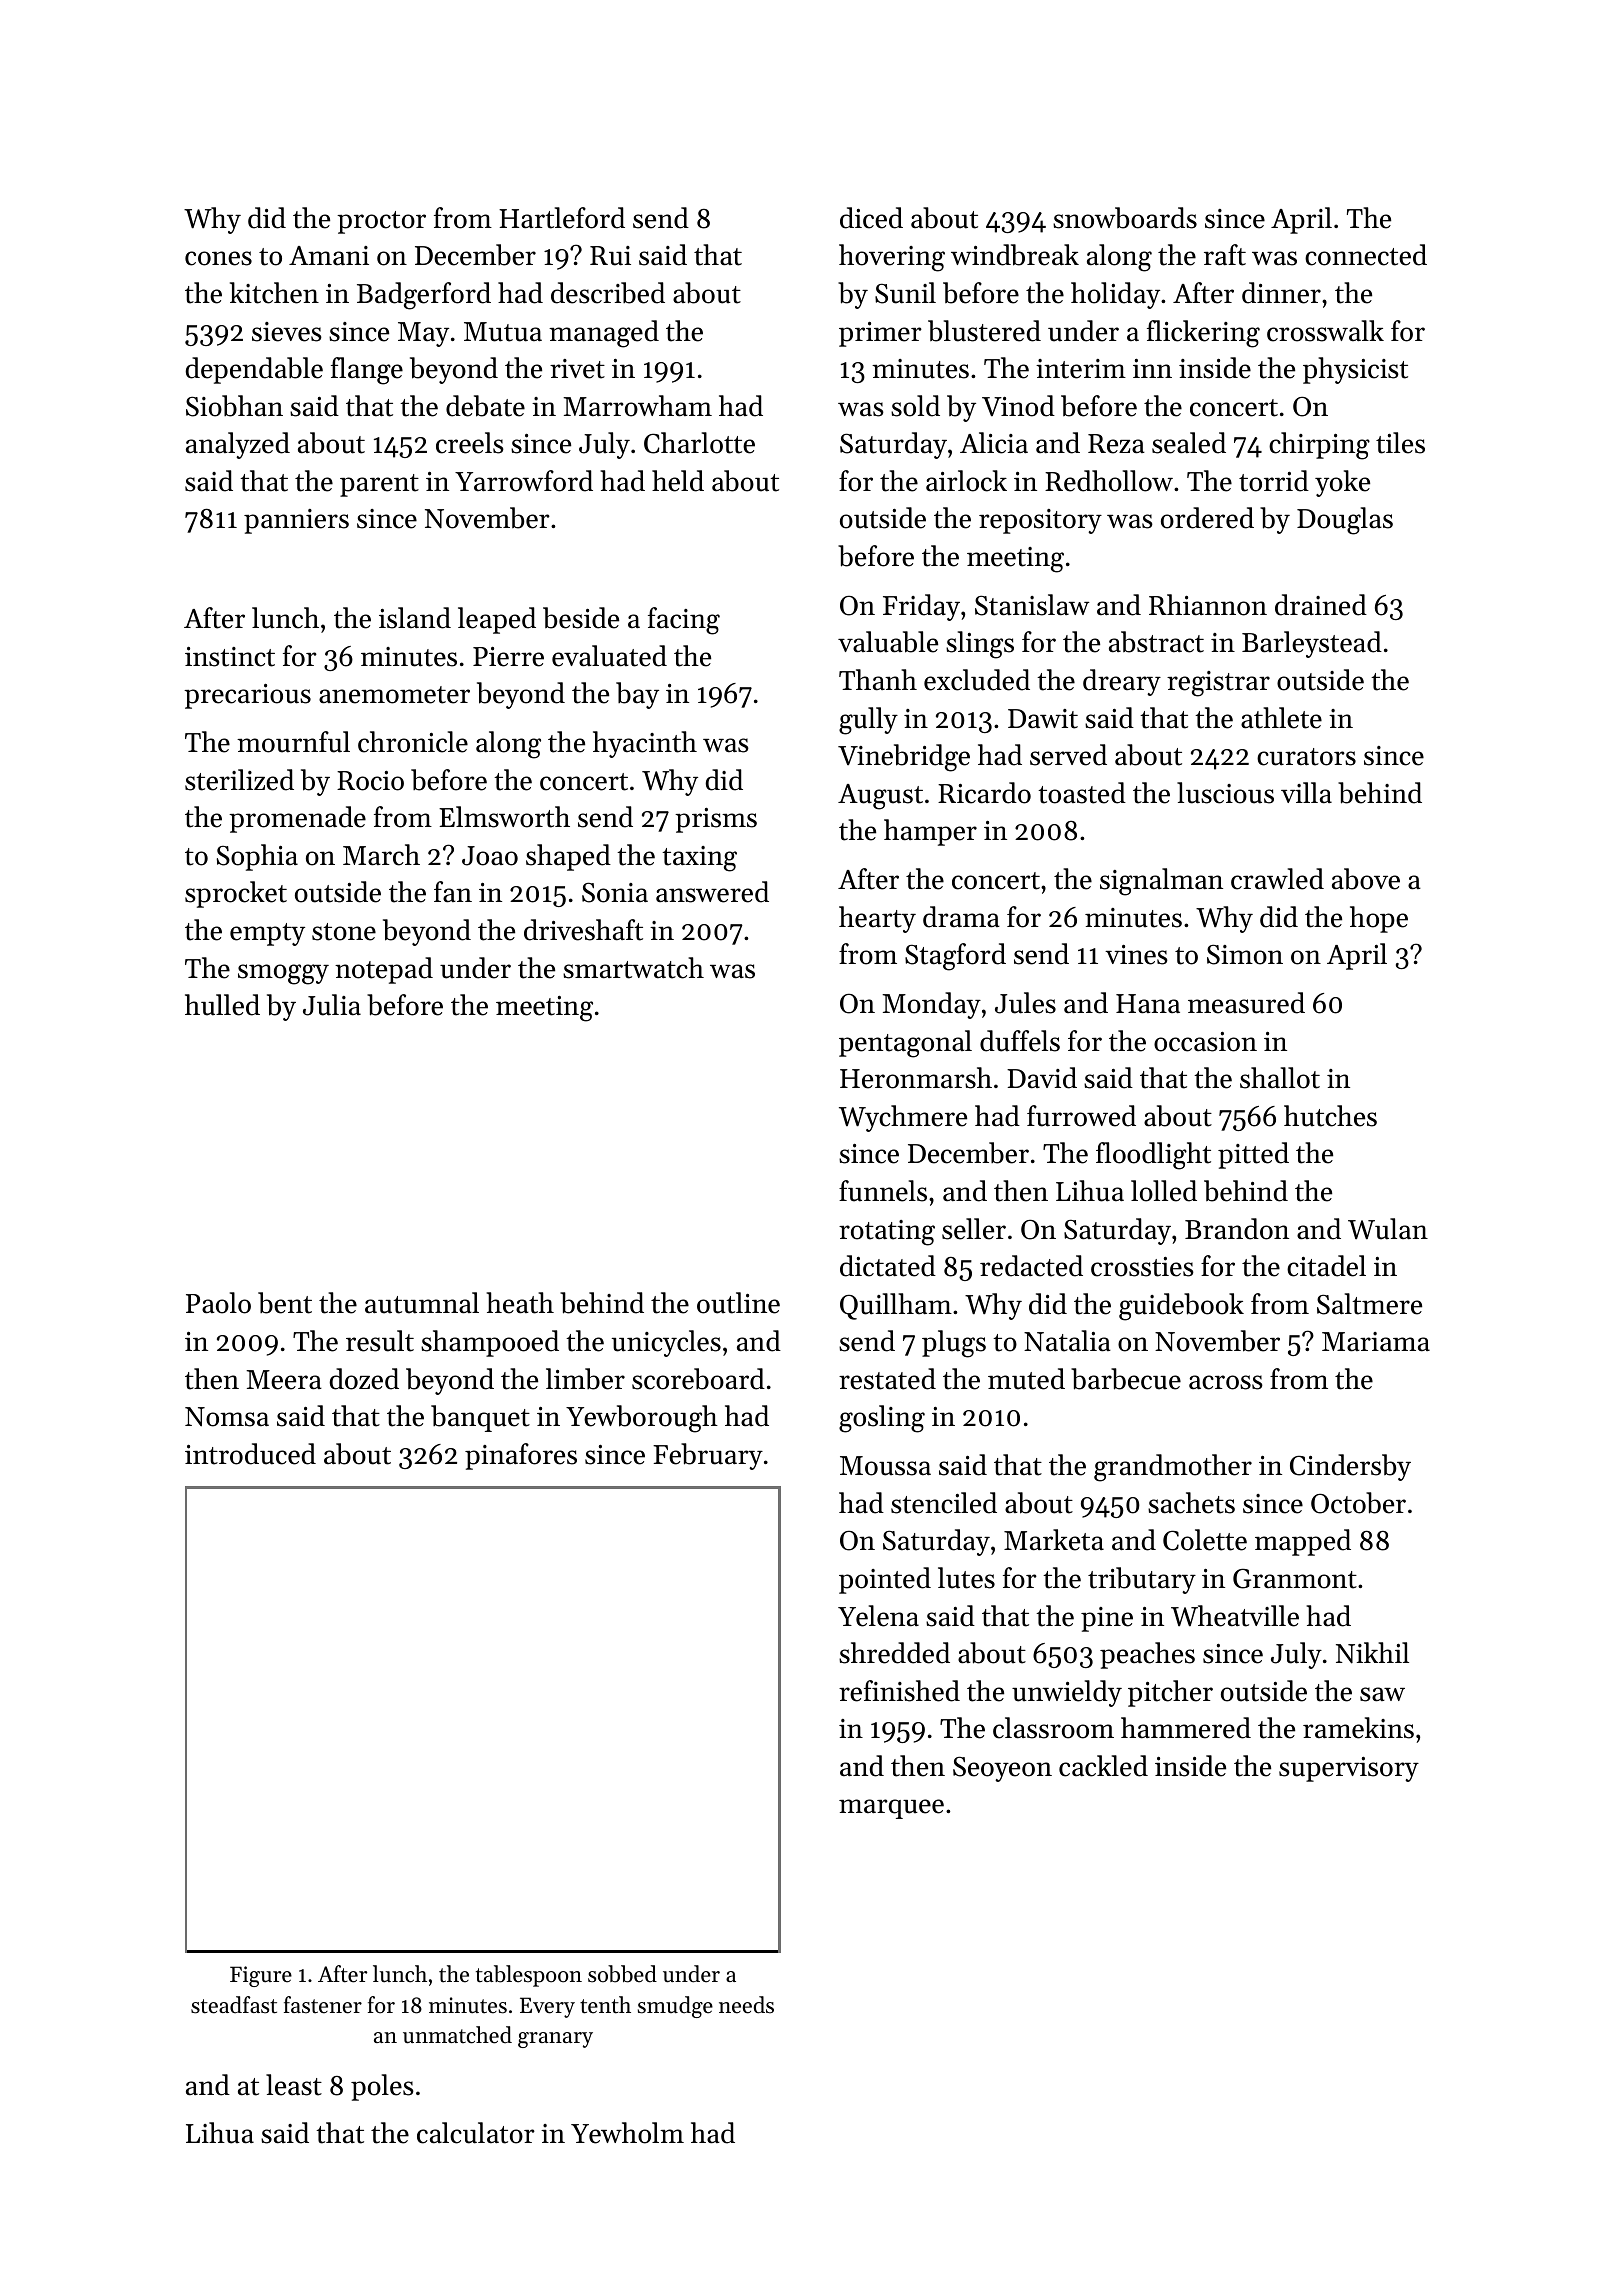 The height and width of the screenshot is (2292, 1620). Describe the element at coordinates (1189, 443) in the screenshot. I see `sealed` at that location.
